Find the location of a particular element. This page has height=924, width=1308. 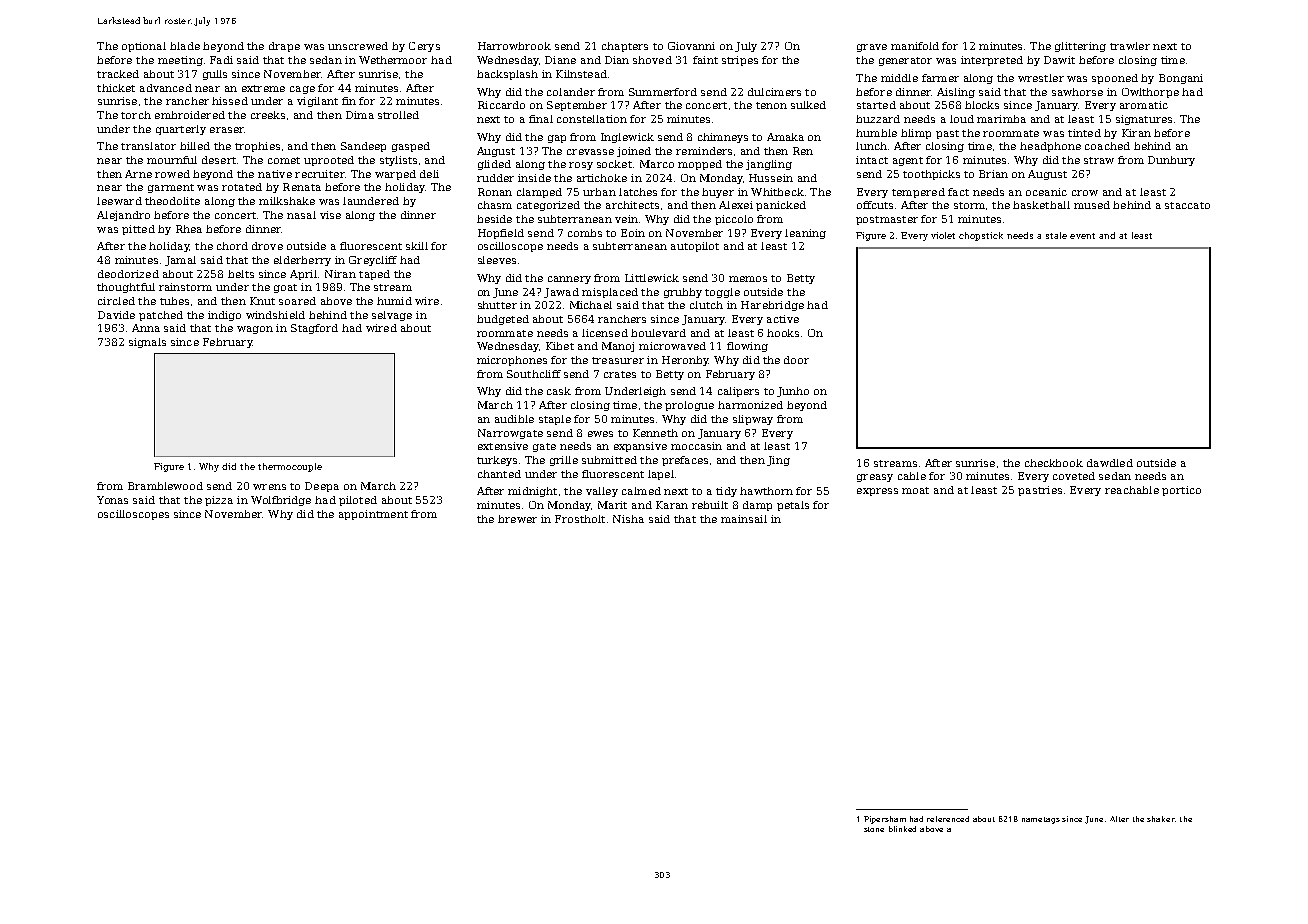

Giovanni is located at coordinates (691, 46).
